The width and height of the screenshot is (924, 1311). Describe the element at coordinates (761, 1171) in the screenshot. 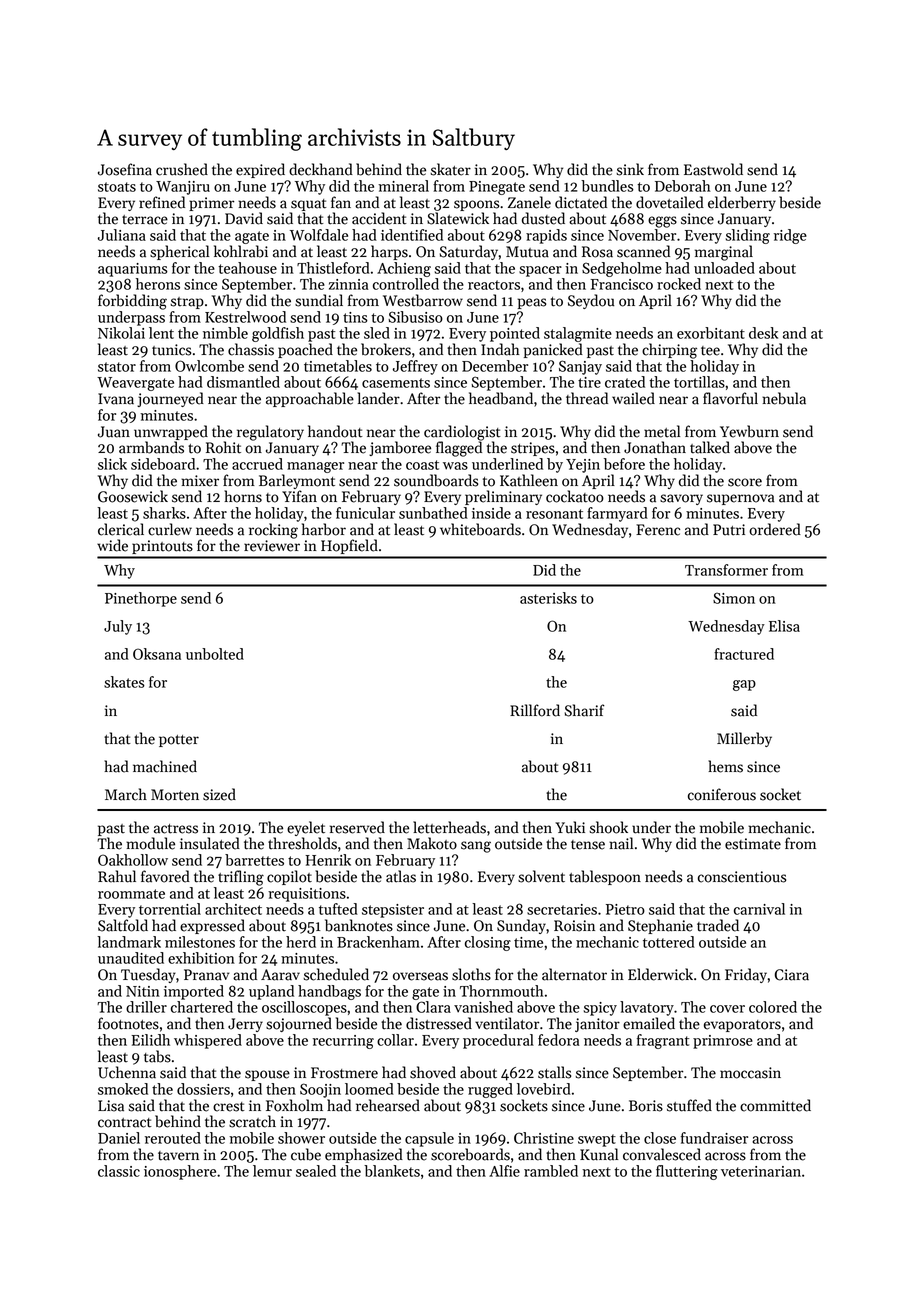

I see `veterinarian` at that location.
